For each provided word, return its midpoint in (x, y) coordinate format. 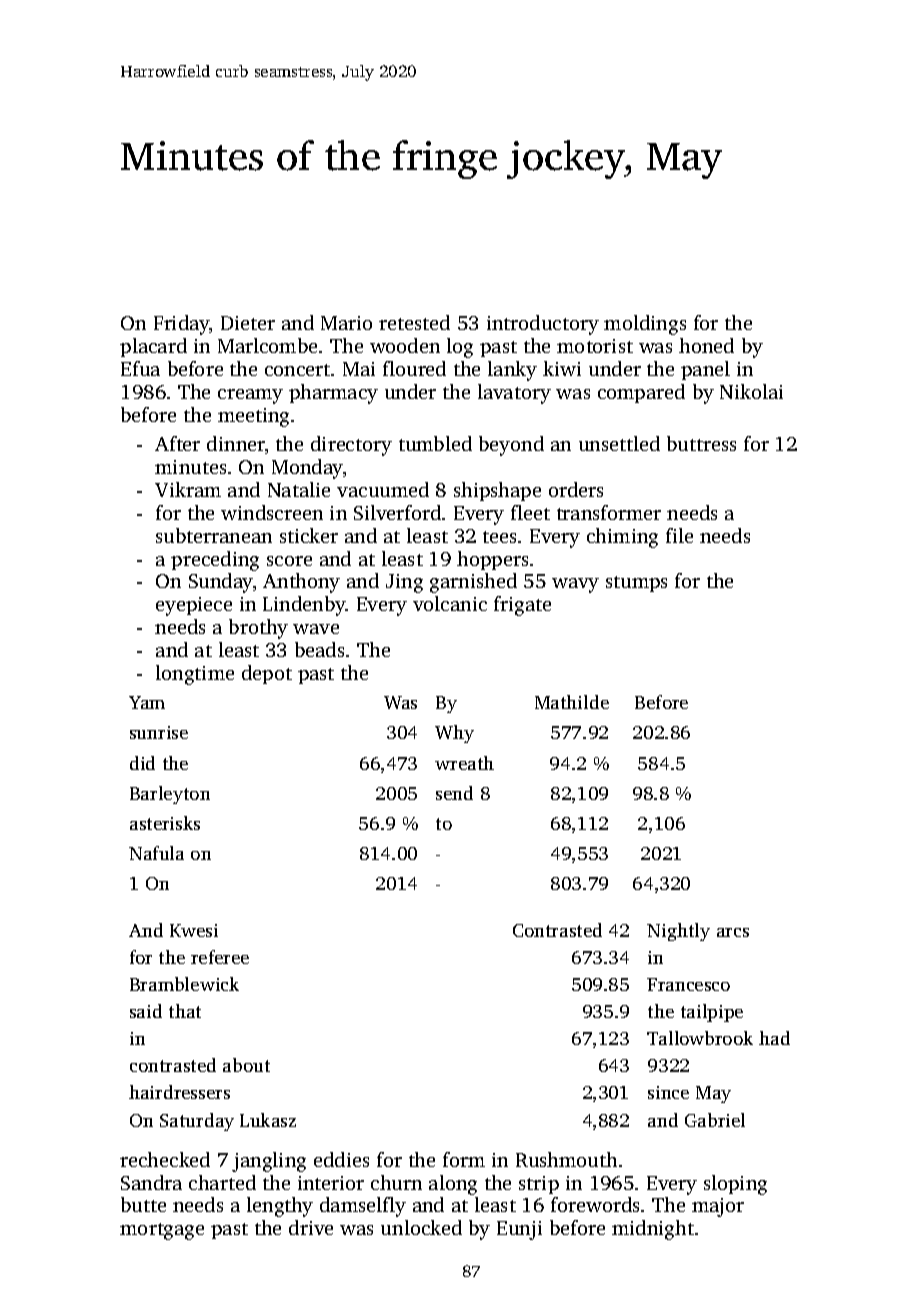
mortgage (162, 1231)
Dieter (248, 323)
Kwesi (194, 930)
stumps (636, 584)
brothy (258, 629)
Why (454, 734)
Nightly (678, 932)
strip (539, 1185)
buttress (701, 443)
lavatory (514, 394)
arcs (733, 932)
